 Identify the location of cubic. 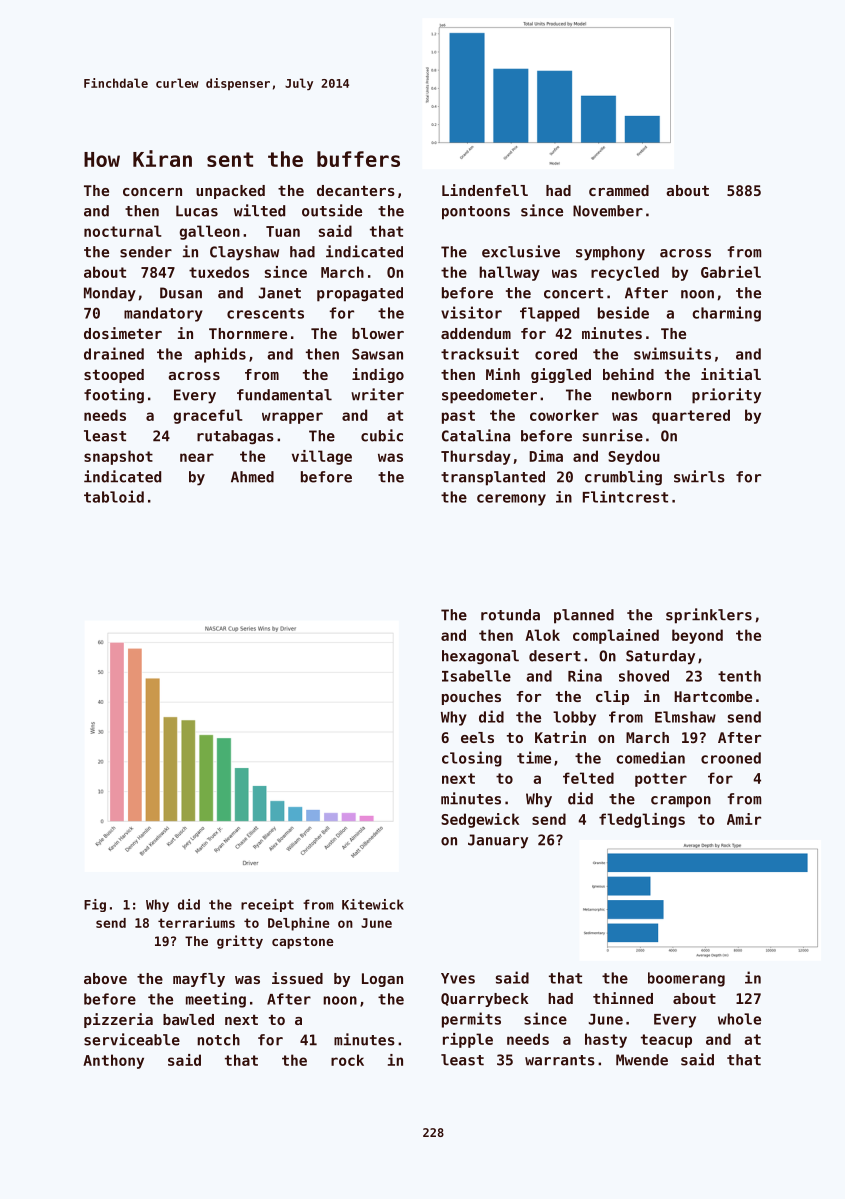
(382, 435).
